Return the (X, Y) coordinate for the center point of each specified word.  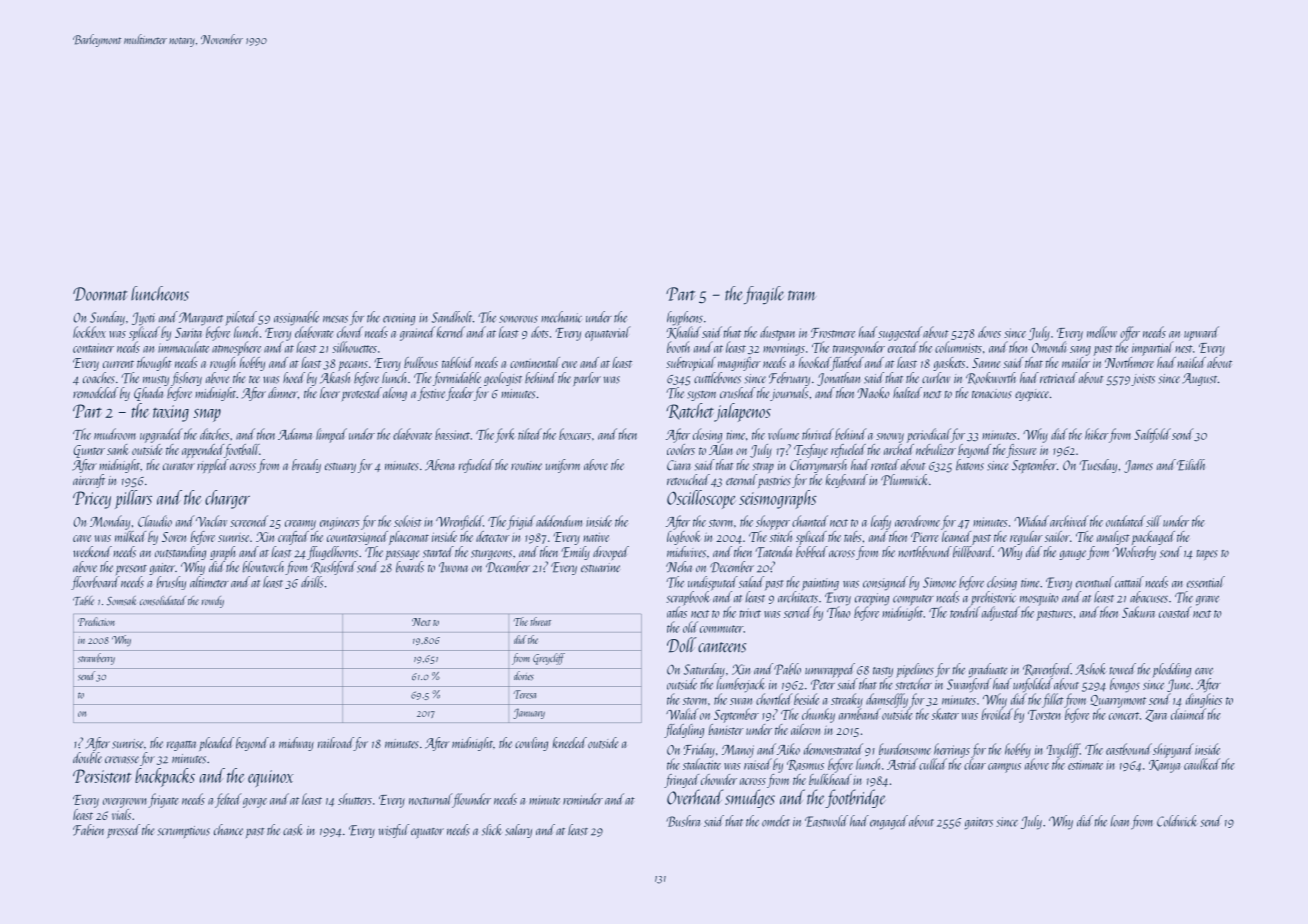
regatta (181, 746)
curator (179, 466)
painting (820, 584)
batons (970, 465)
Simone (939, 582)
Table (83, 601)
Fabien (88, 830)
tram (802, 295)
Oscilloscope (701, 499)
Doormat (100, 294)
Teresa (525, 694)
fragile (764, 295)
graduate (988, 670)
